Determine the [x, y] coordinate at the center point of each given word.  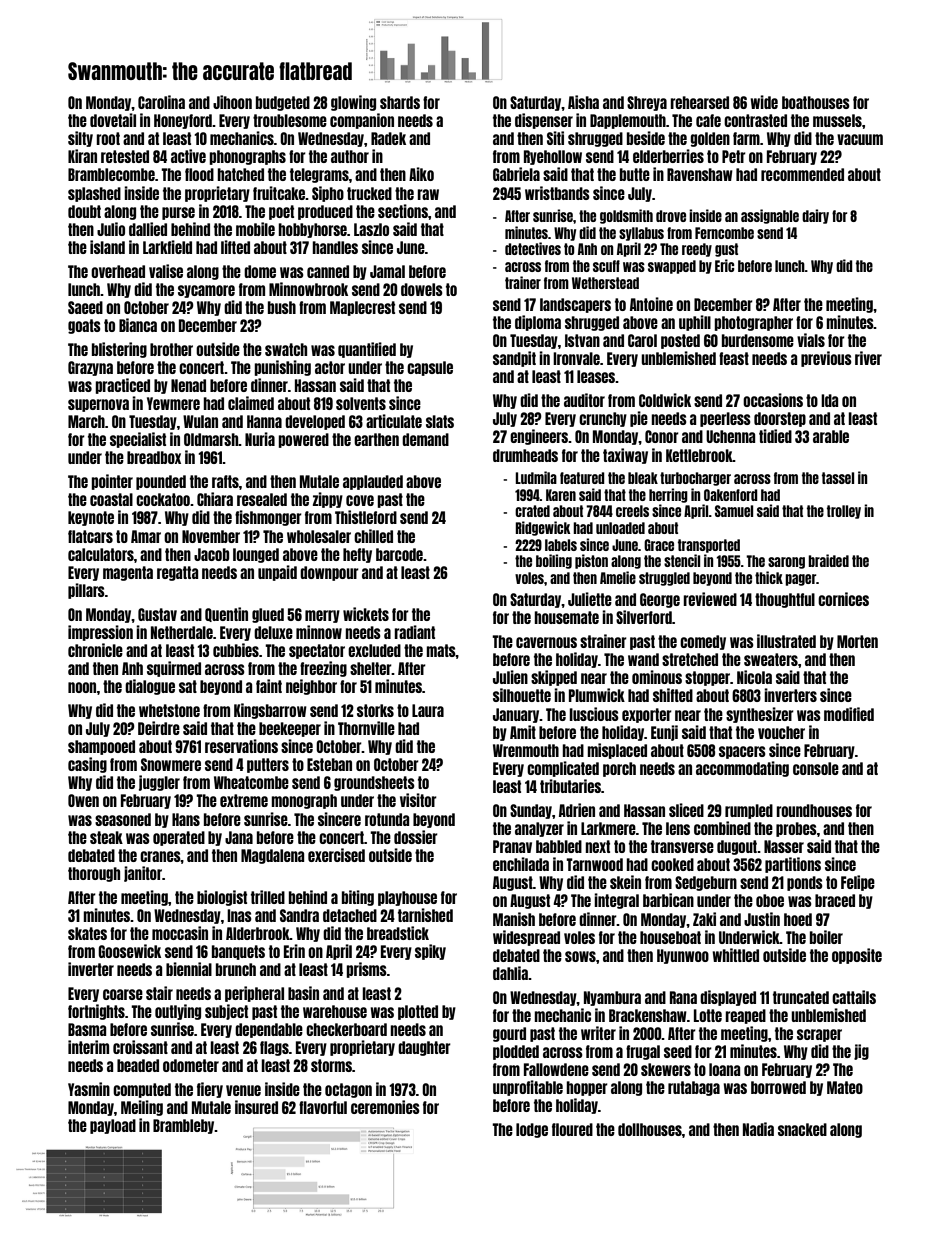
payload [113, 1126]
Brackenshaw [648, 1015]
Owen [83, 800]
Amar [146, 536]
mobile [255, 229]
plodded [516, 1052]
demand [425, 439]
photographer [753, 323]
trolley [844, 512]
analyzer [539, 829]
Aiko [421, 174]
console [816, 768]
